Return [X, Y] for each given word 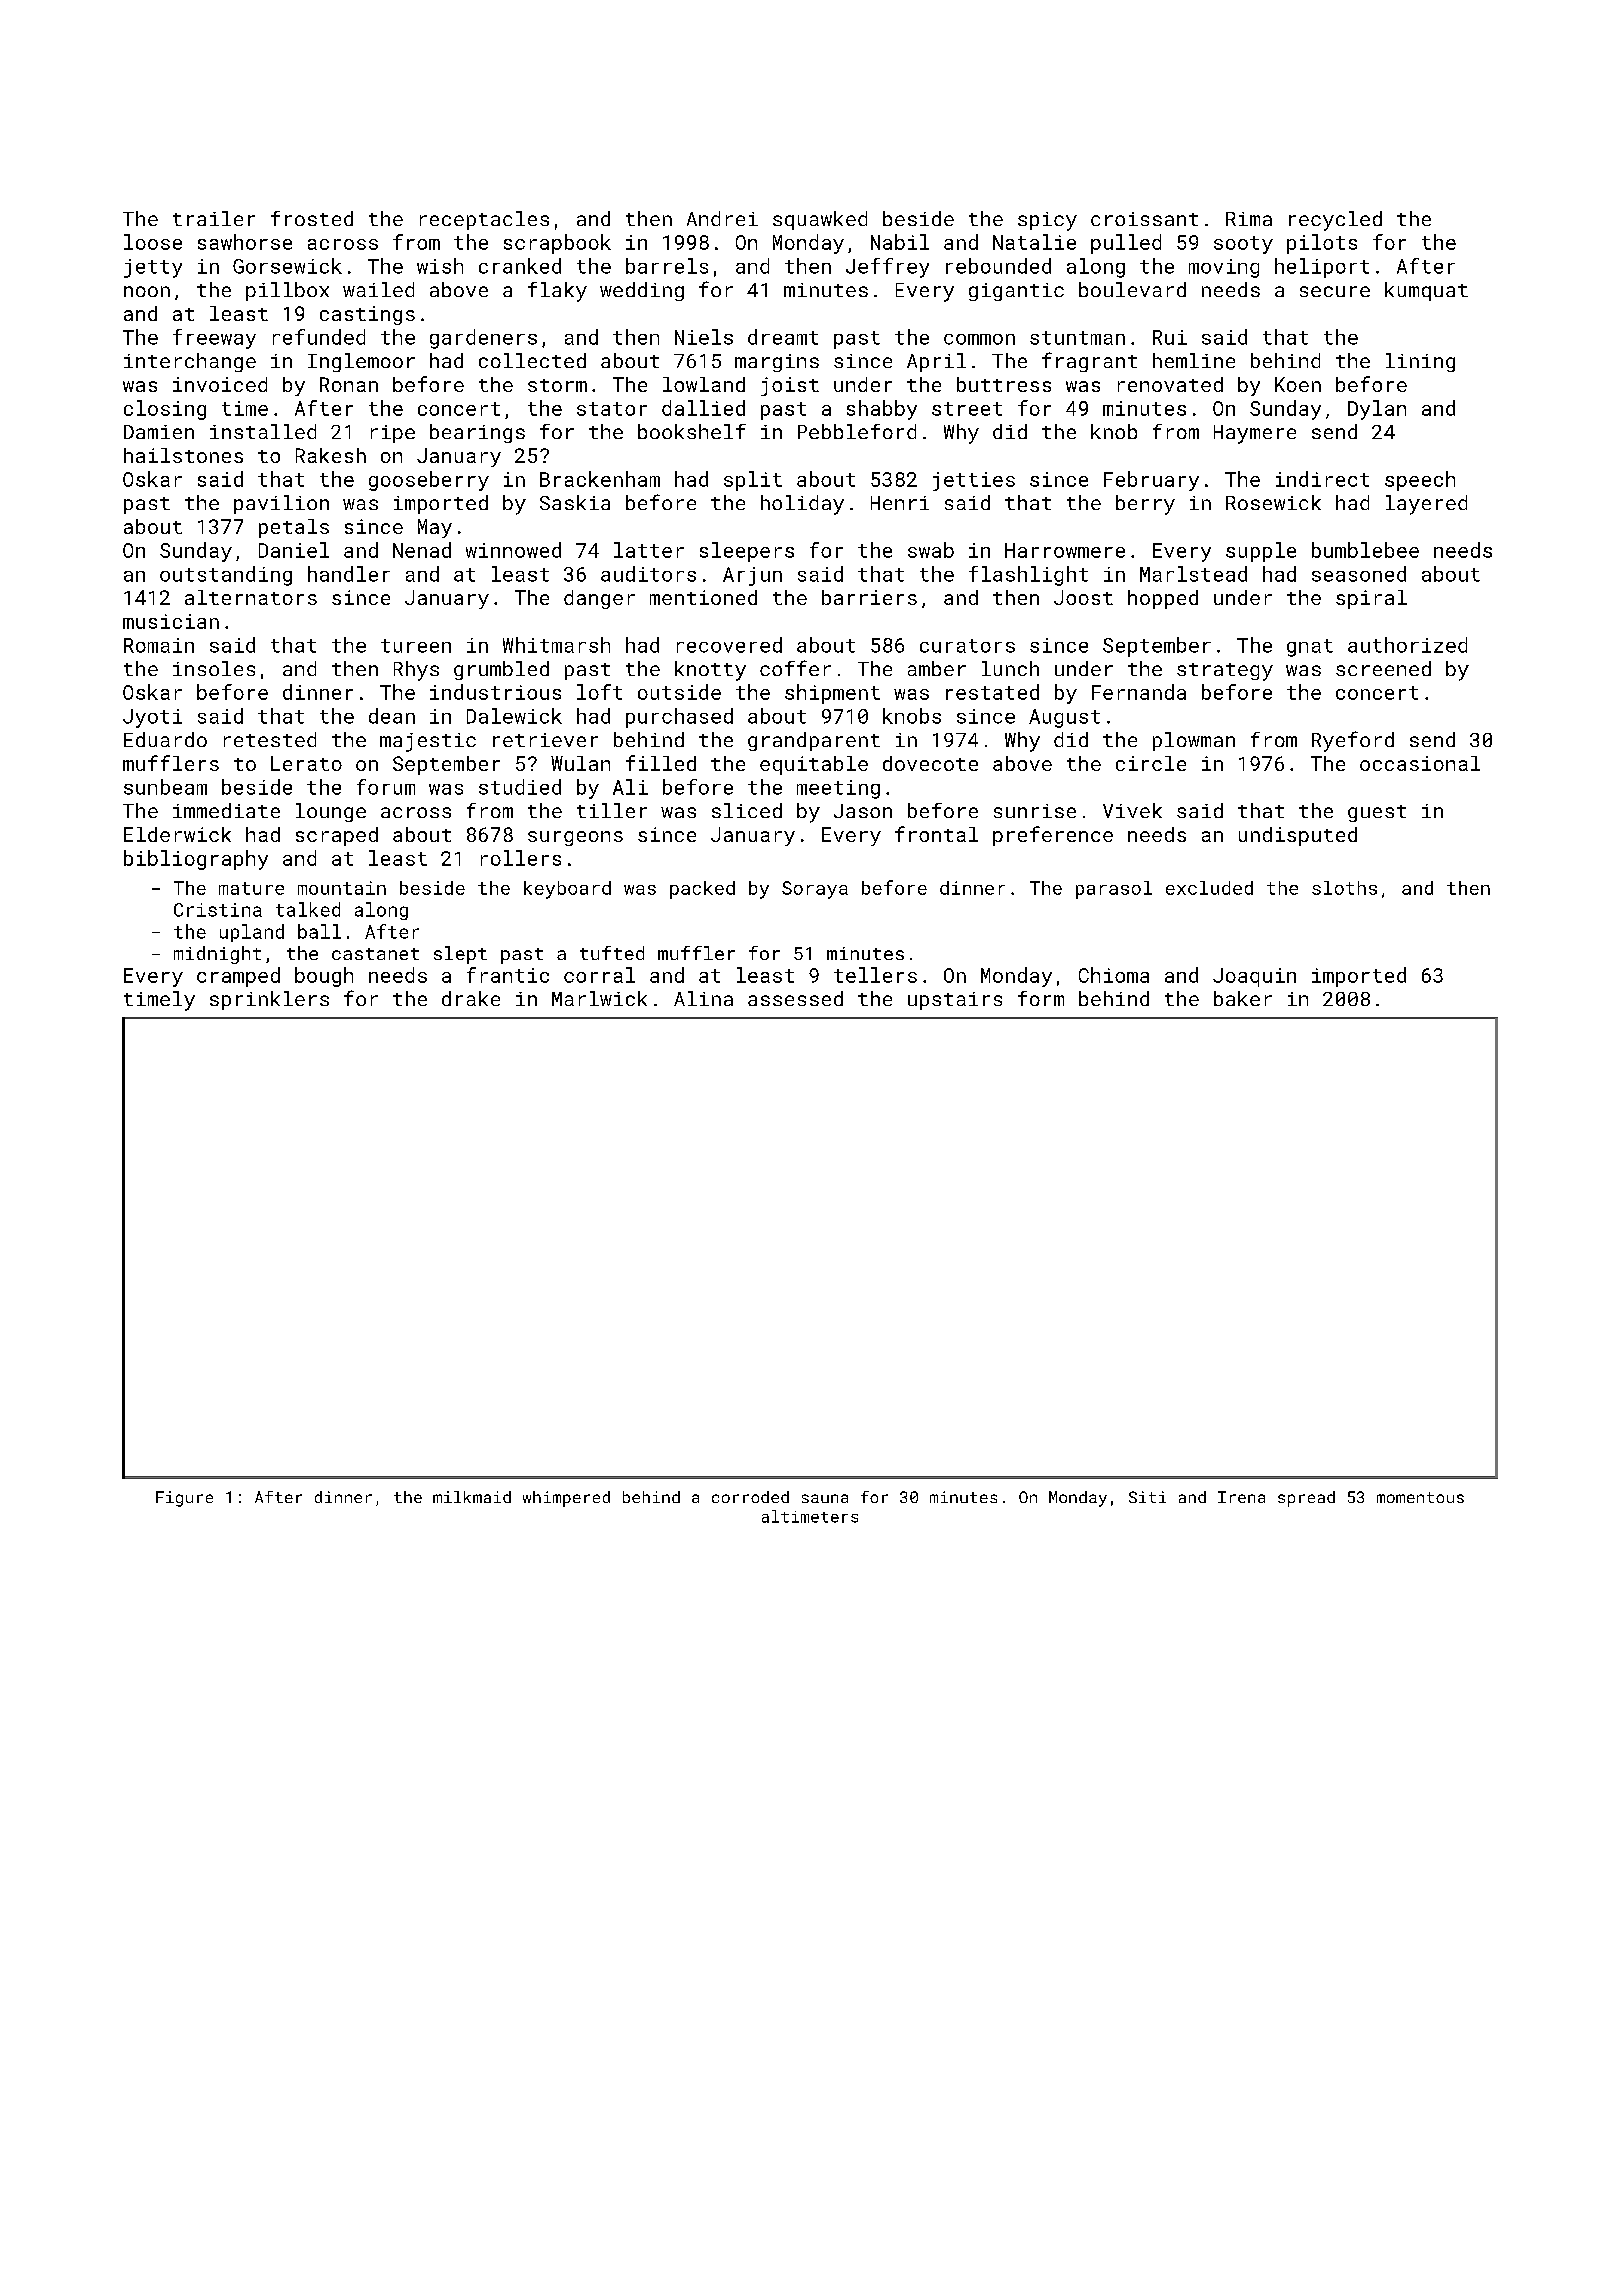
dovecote [930, 763]
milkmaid [472, 1497]
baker [1243, 998]
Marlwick [599, 998]
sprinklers [269, 1000]
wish [440, 266]
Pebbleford [857, 431]
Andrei [722, 218]
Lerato [306, 763]
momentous [1420, 1497]
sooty [1243, 245]
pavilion [281, 504]
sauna [825, 1498]
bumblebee [1365, 550]
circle [1151, 763]
